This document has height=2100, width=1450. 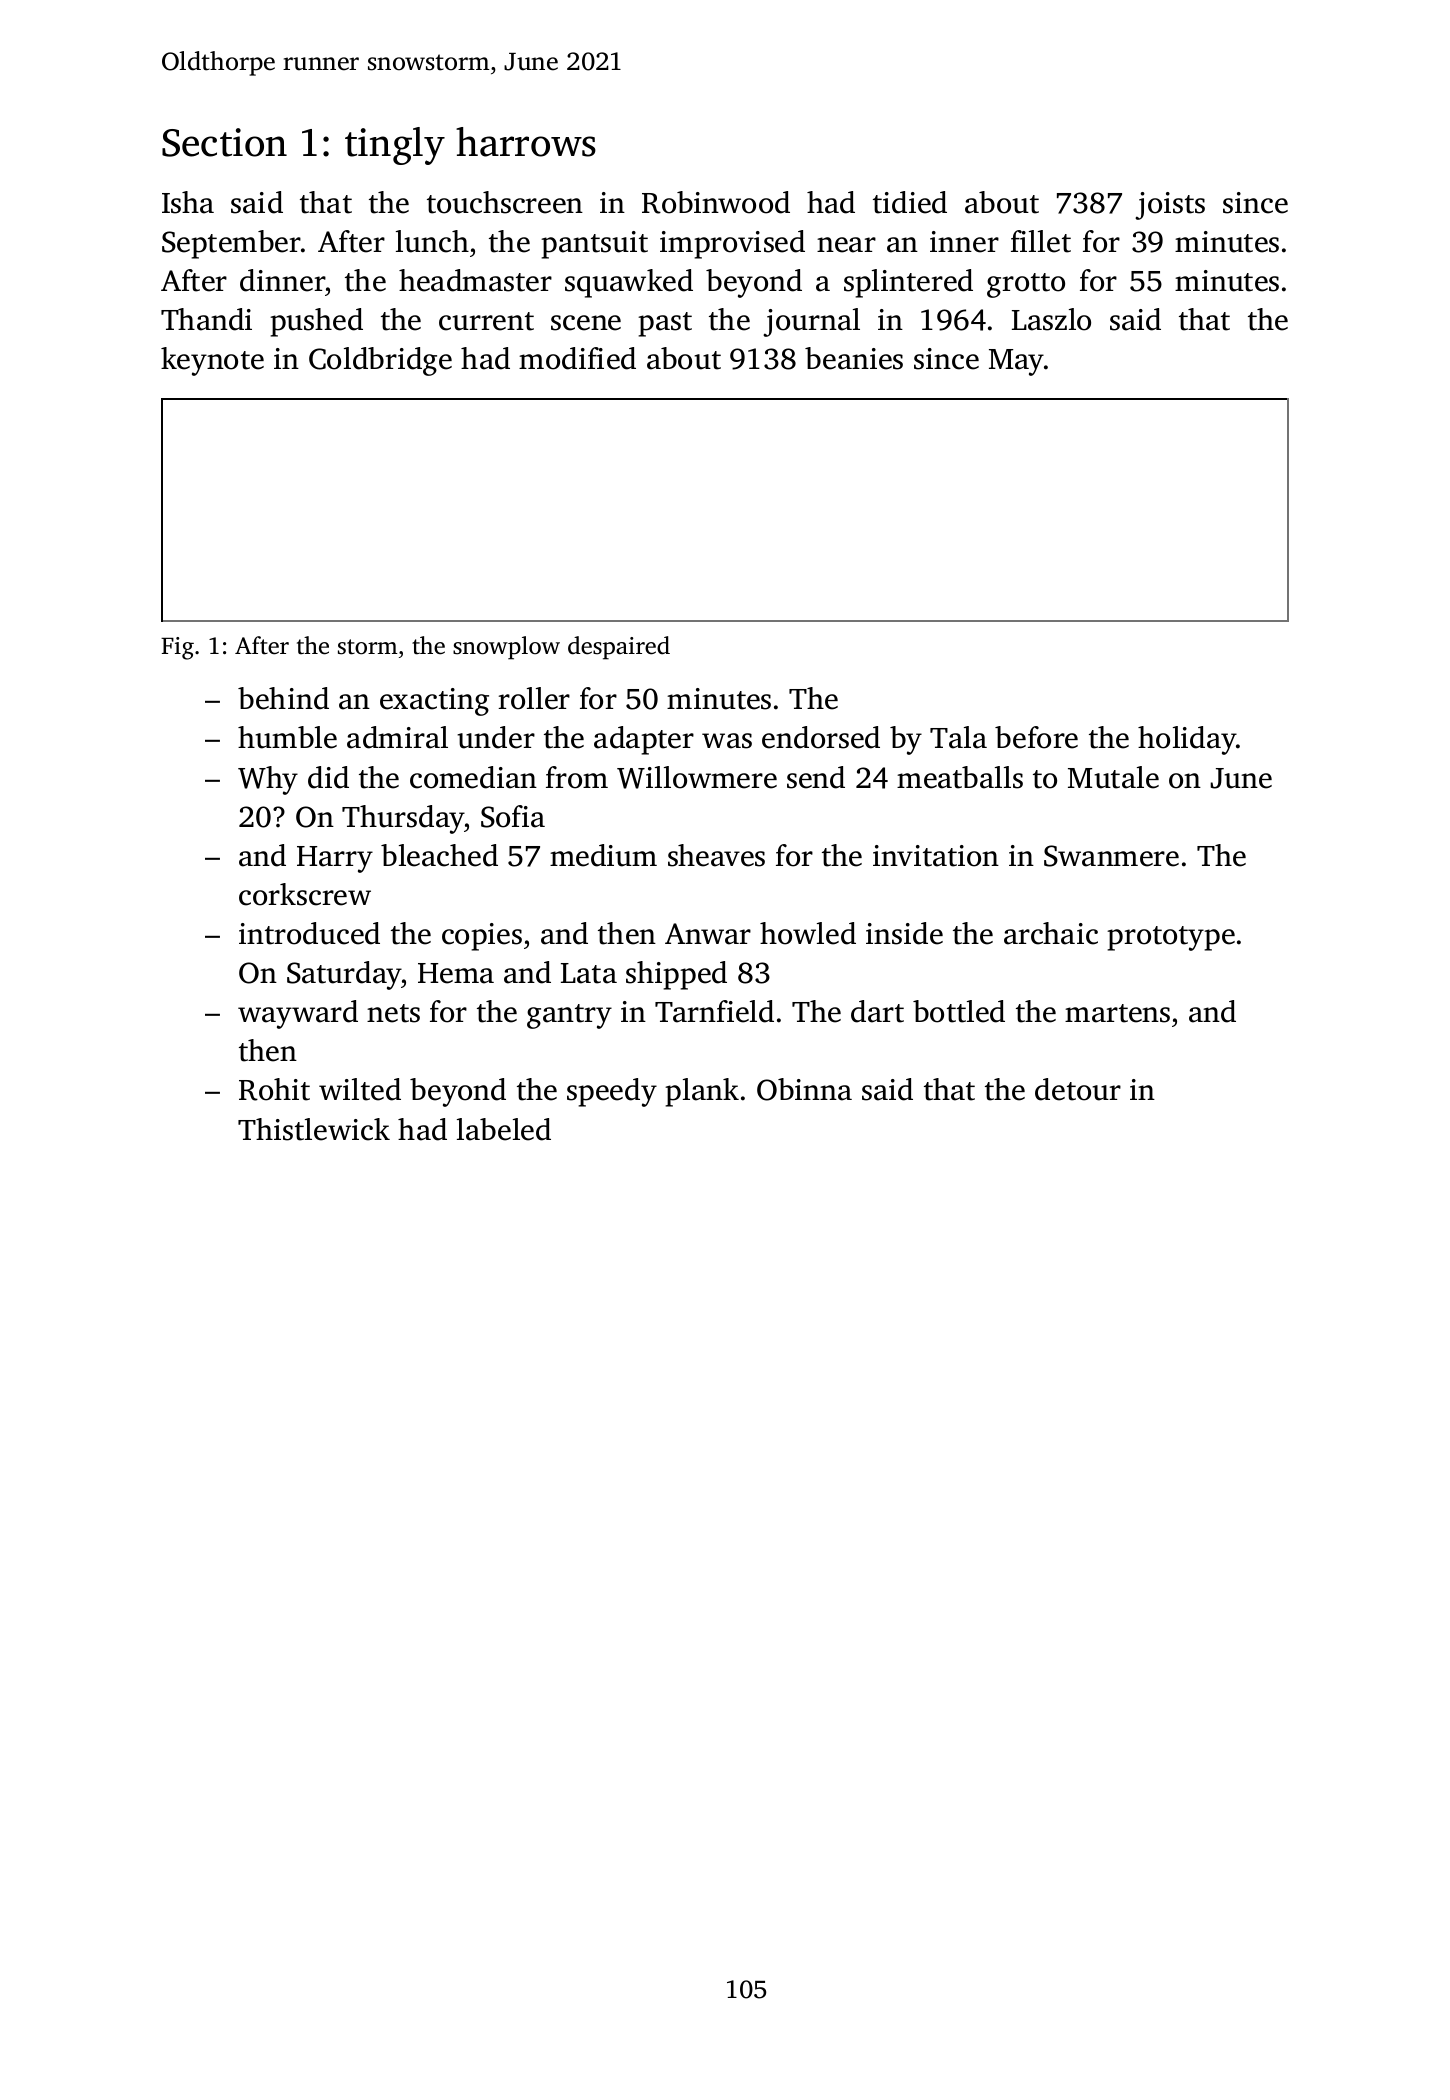 What do you see at coordinates (804, 1089) in the document?
I see `Obinna` at bounding box center [804, 1089].
